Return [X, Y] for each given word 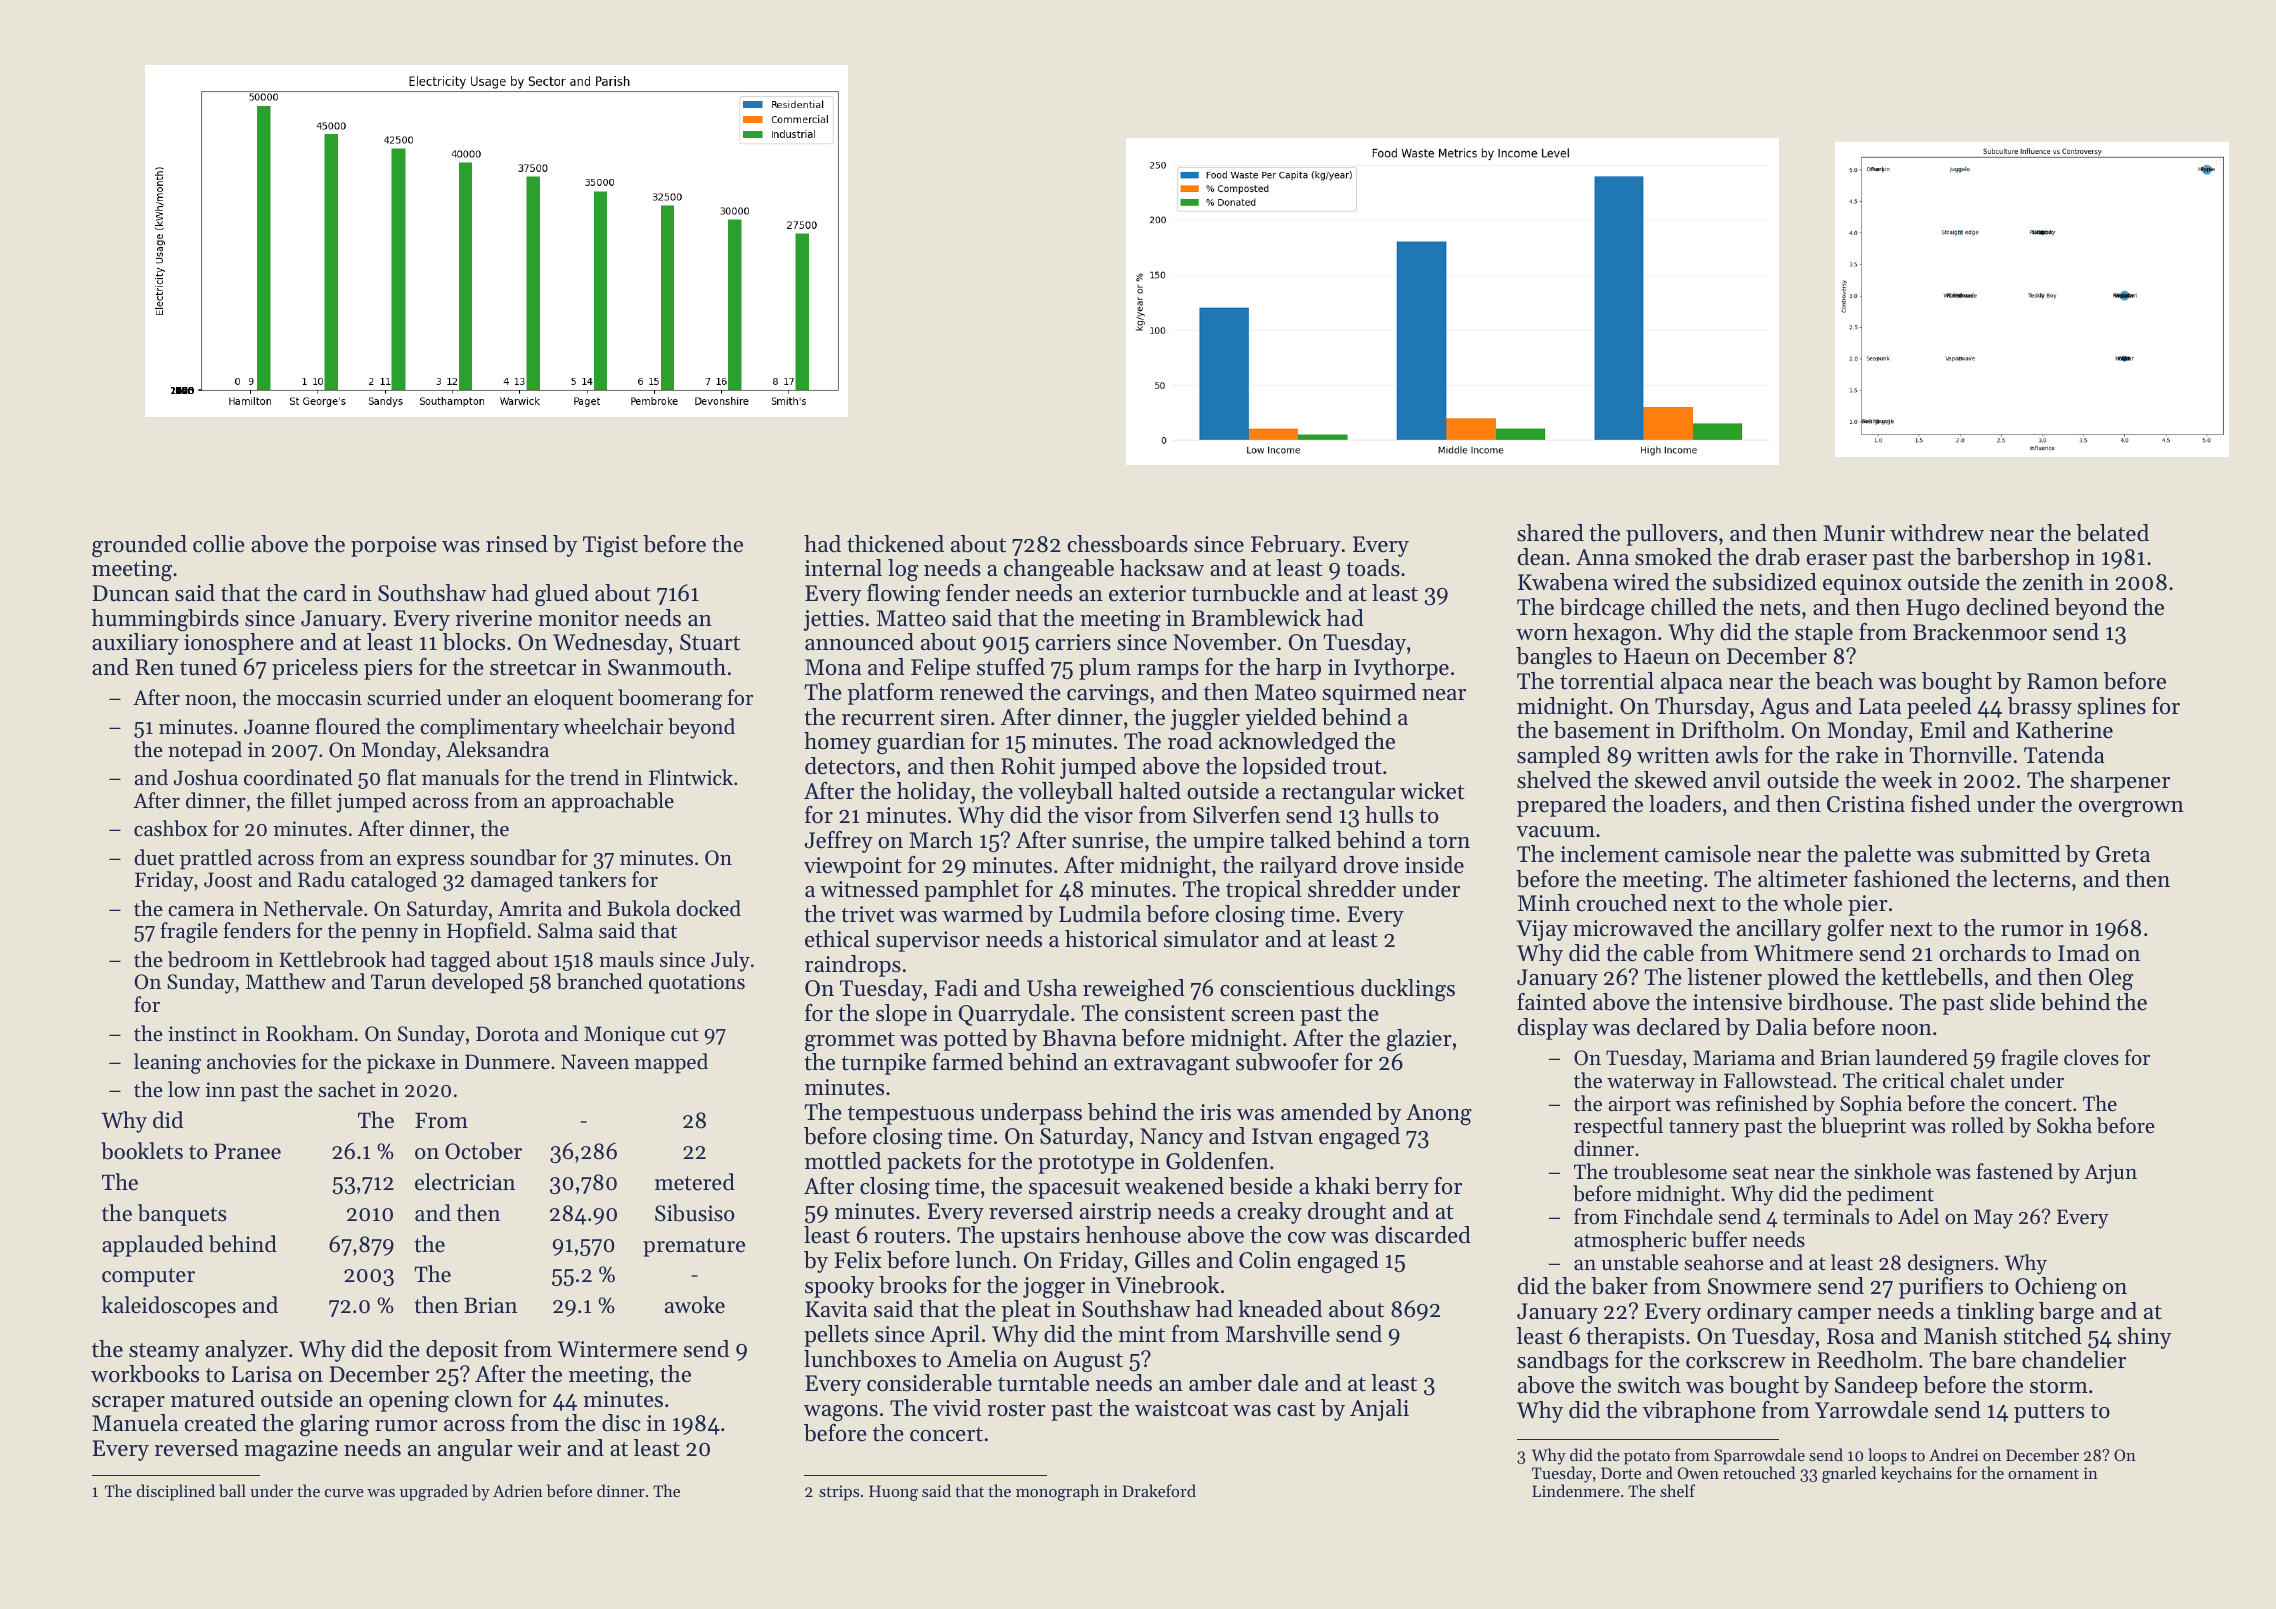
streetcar [533, 668]
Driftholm [1730, 730]
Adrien [518, 1490]
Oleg [2111, 979]
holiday [934, 793]
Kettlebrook [332, 959]
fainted [1551, 1002]
